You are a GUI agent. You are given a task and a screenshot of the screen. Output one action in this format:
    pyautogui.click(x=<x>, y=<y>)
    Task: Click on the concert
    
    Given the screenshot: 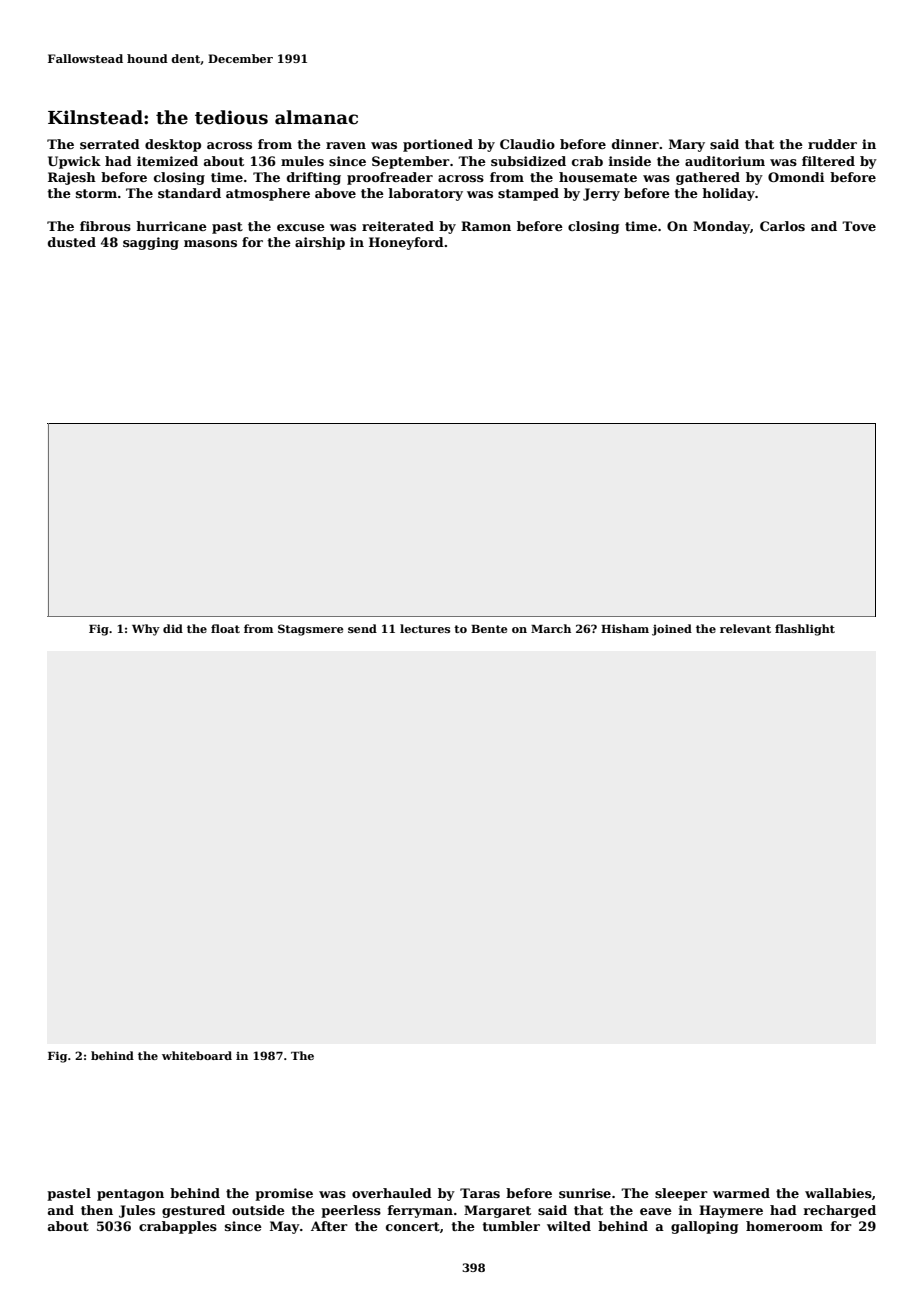 What is the action you would take?
    pyautogui.click(x=413, y=1226)
